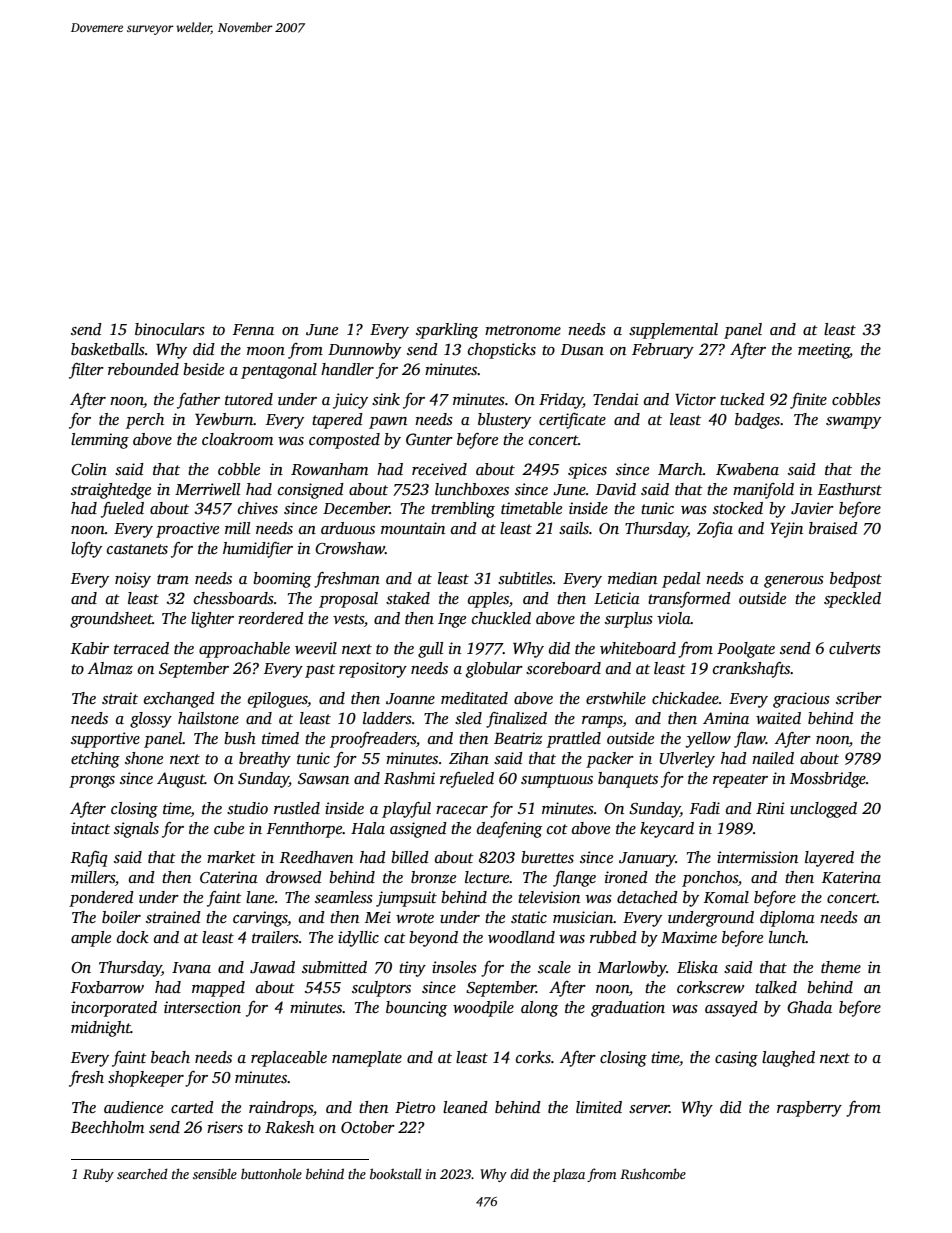 Image resolution: width=952 pixels, height=1233 pixels. What do you see at coordinates (142, 1173) in the document?
I see `searched` at bounding box center [142, 1173].
